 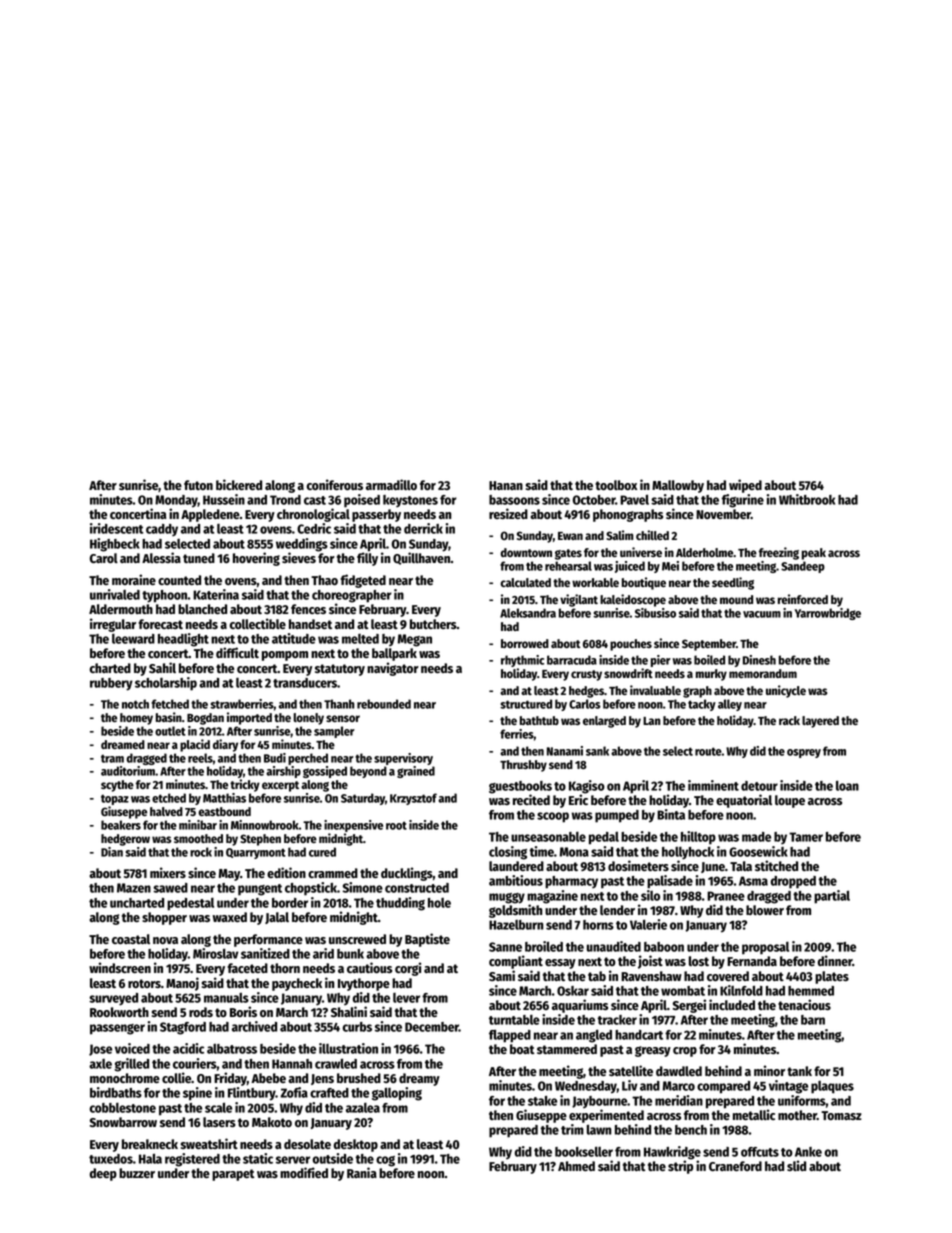 I want to click on vacuum, so click(x=762, y=614).
